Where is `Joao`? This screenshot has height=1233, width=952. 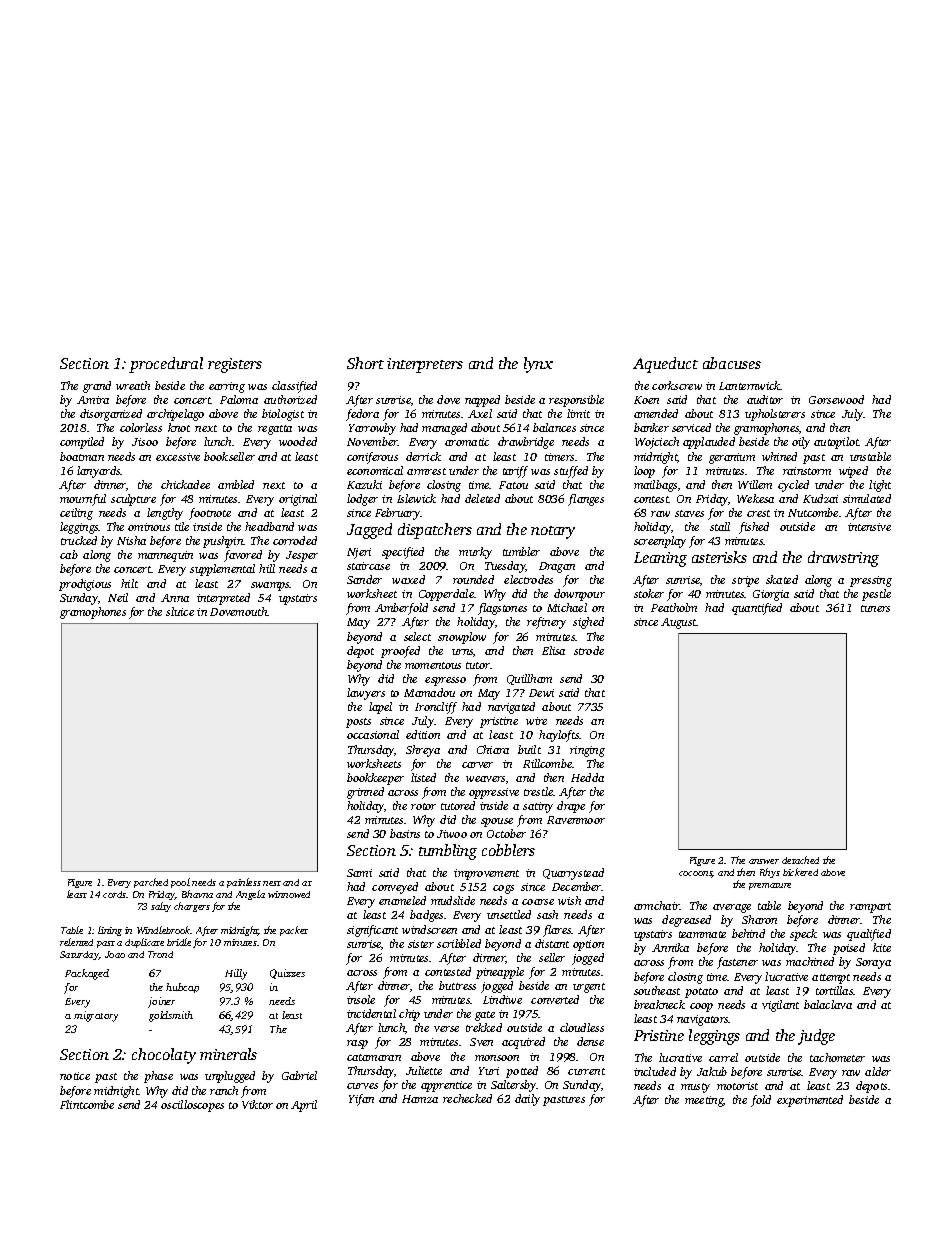 Joao is located at coordinates (115, 954).
